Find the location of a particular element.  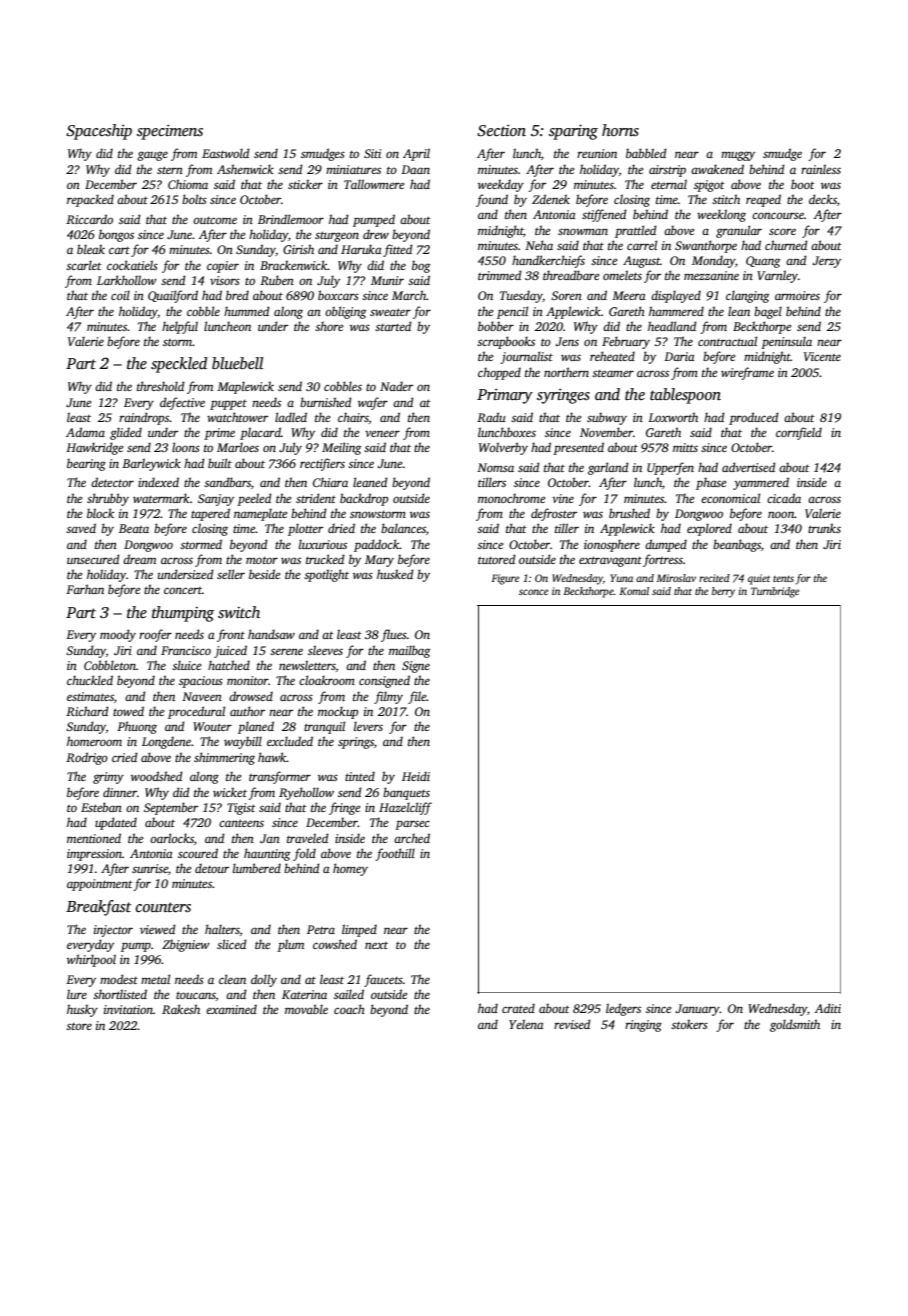

Yelena is located at coordinates (526, 1024).
